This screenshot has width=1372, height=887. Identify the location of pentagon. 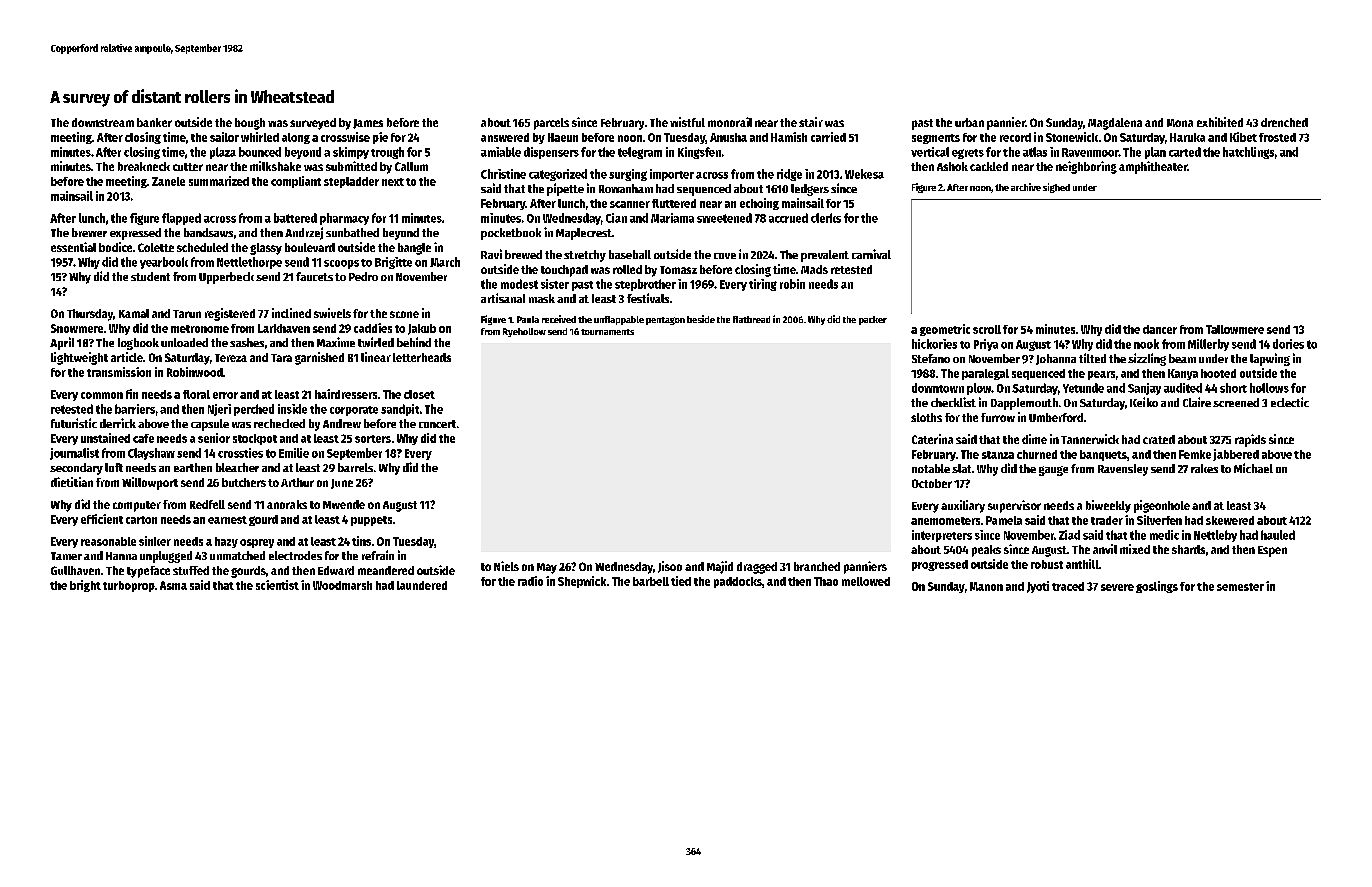
(665, 321).
